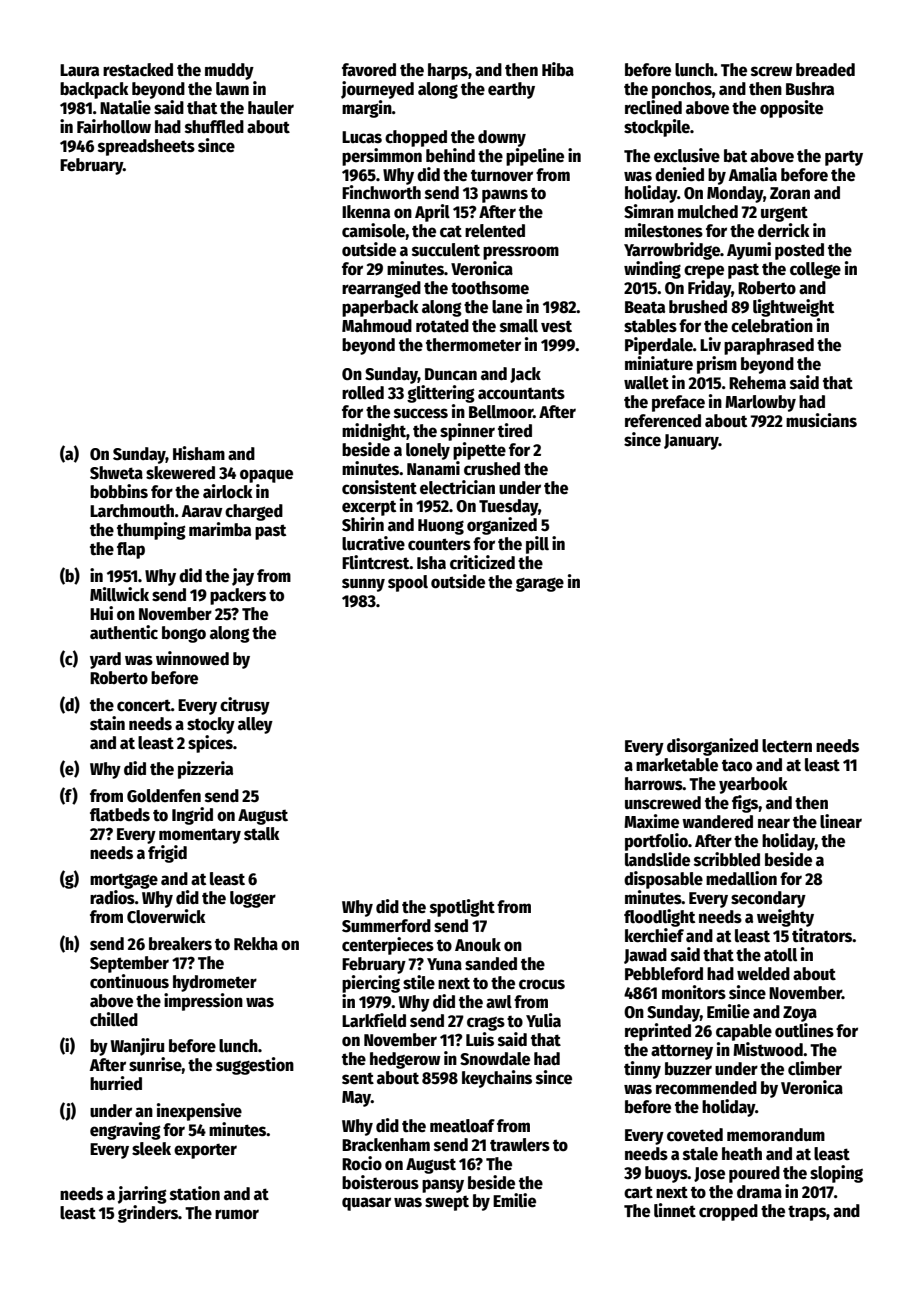  What do you see at coordinates (787, 746) in the screenshot?
I see `lectern` at bounding box center [787, 746].
